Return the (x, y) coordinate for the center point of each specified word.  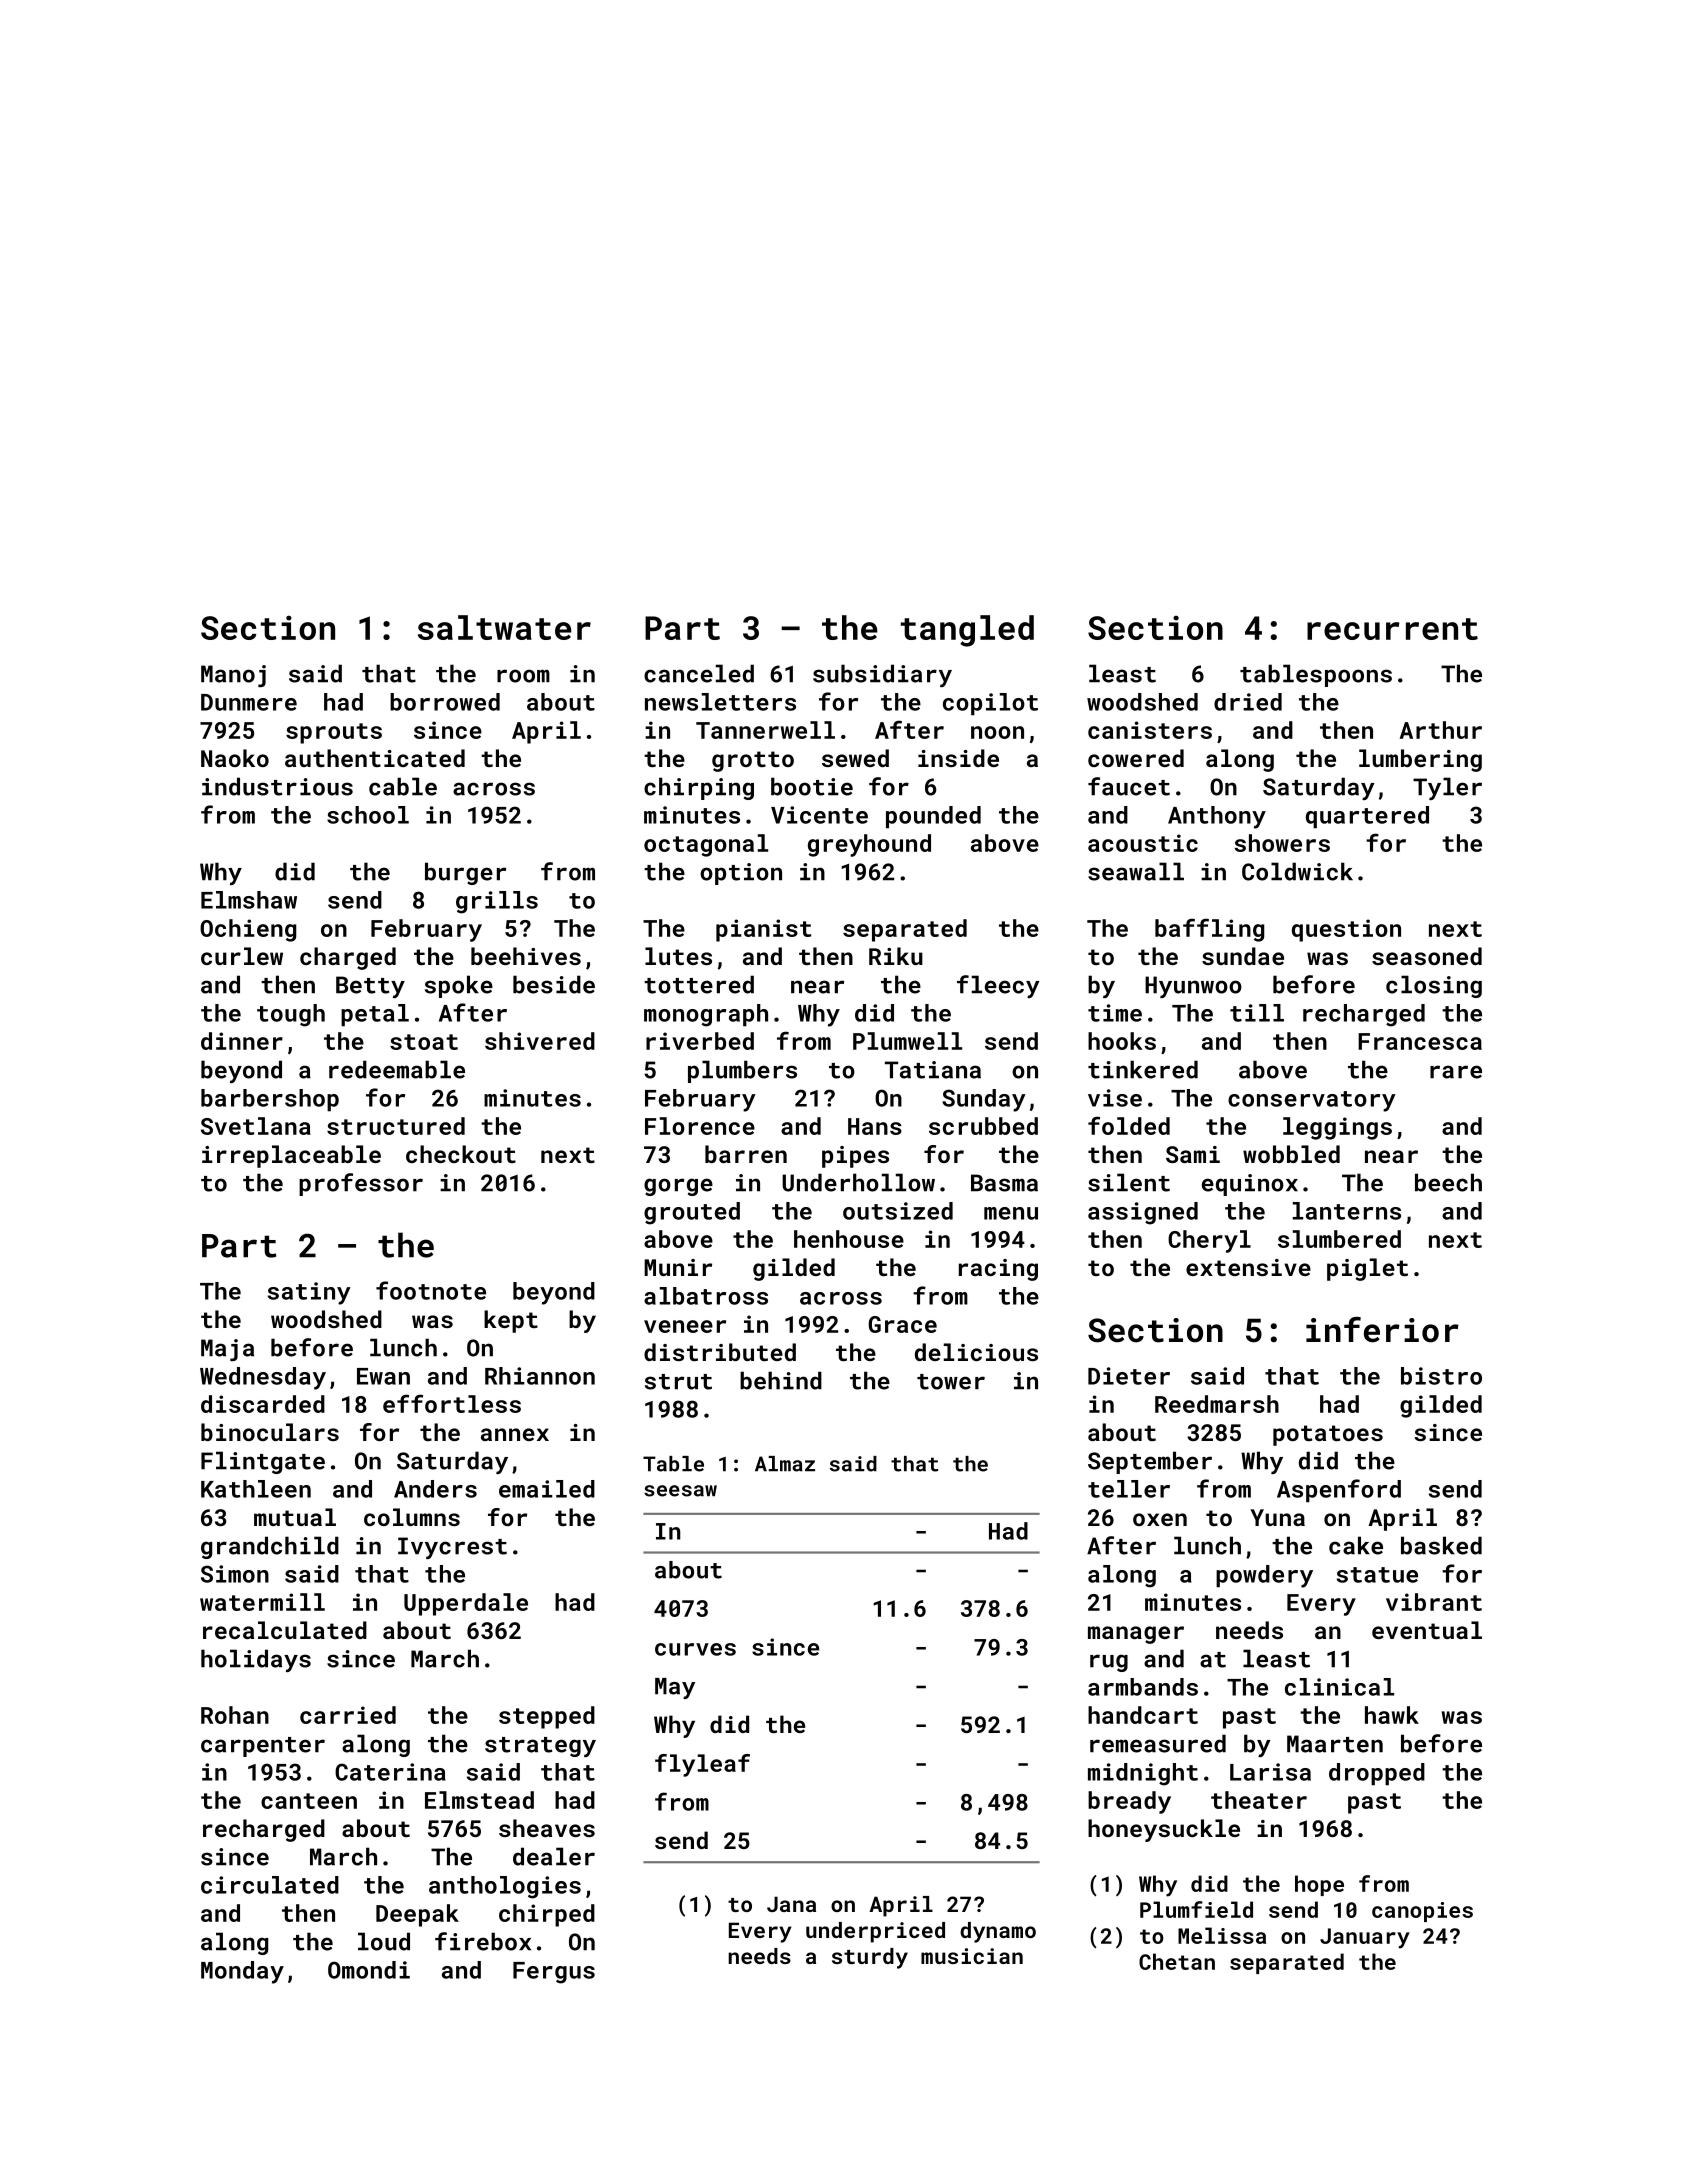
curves (695, 1649)
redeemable (397, 1069)
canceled (699, 673)
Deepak (417, 1915)
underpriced (875, 1932)
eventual (1427, 1630)
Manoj (233, 676)
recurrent (1392, 629)
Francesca (1420, 1041)
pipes (855, 1157)
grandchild (270, 1547)
